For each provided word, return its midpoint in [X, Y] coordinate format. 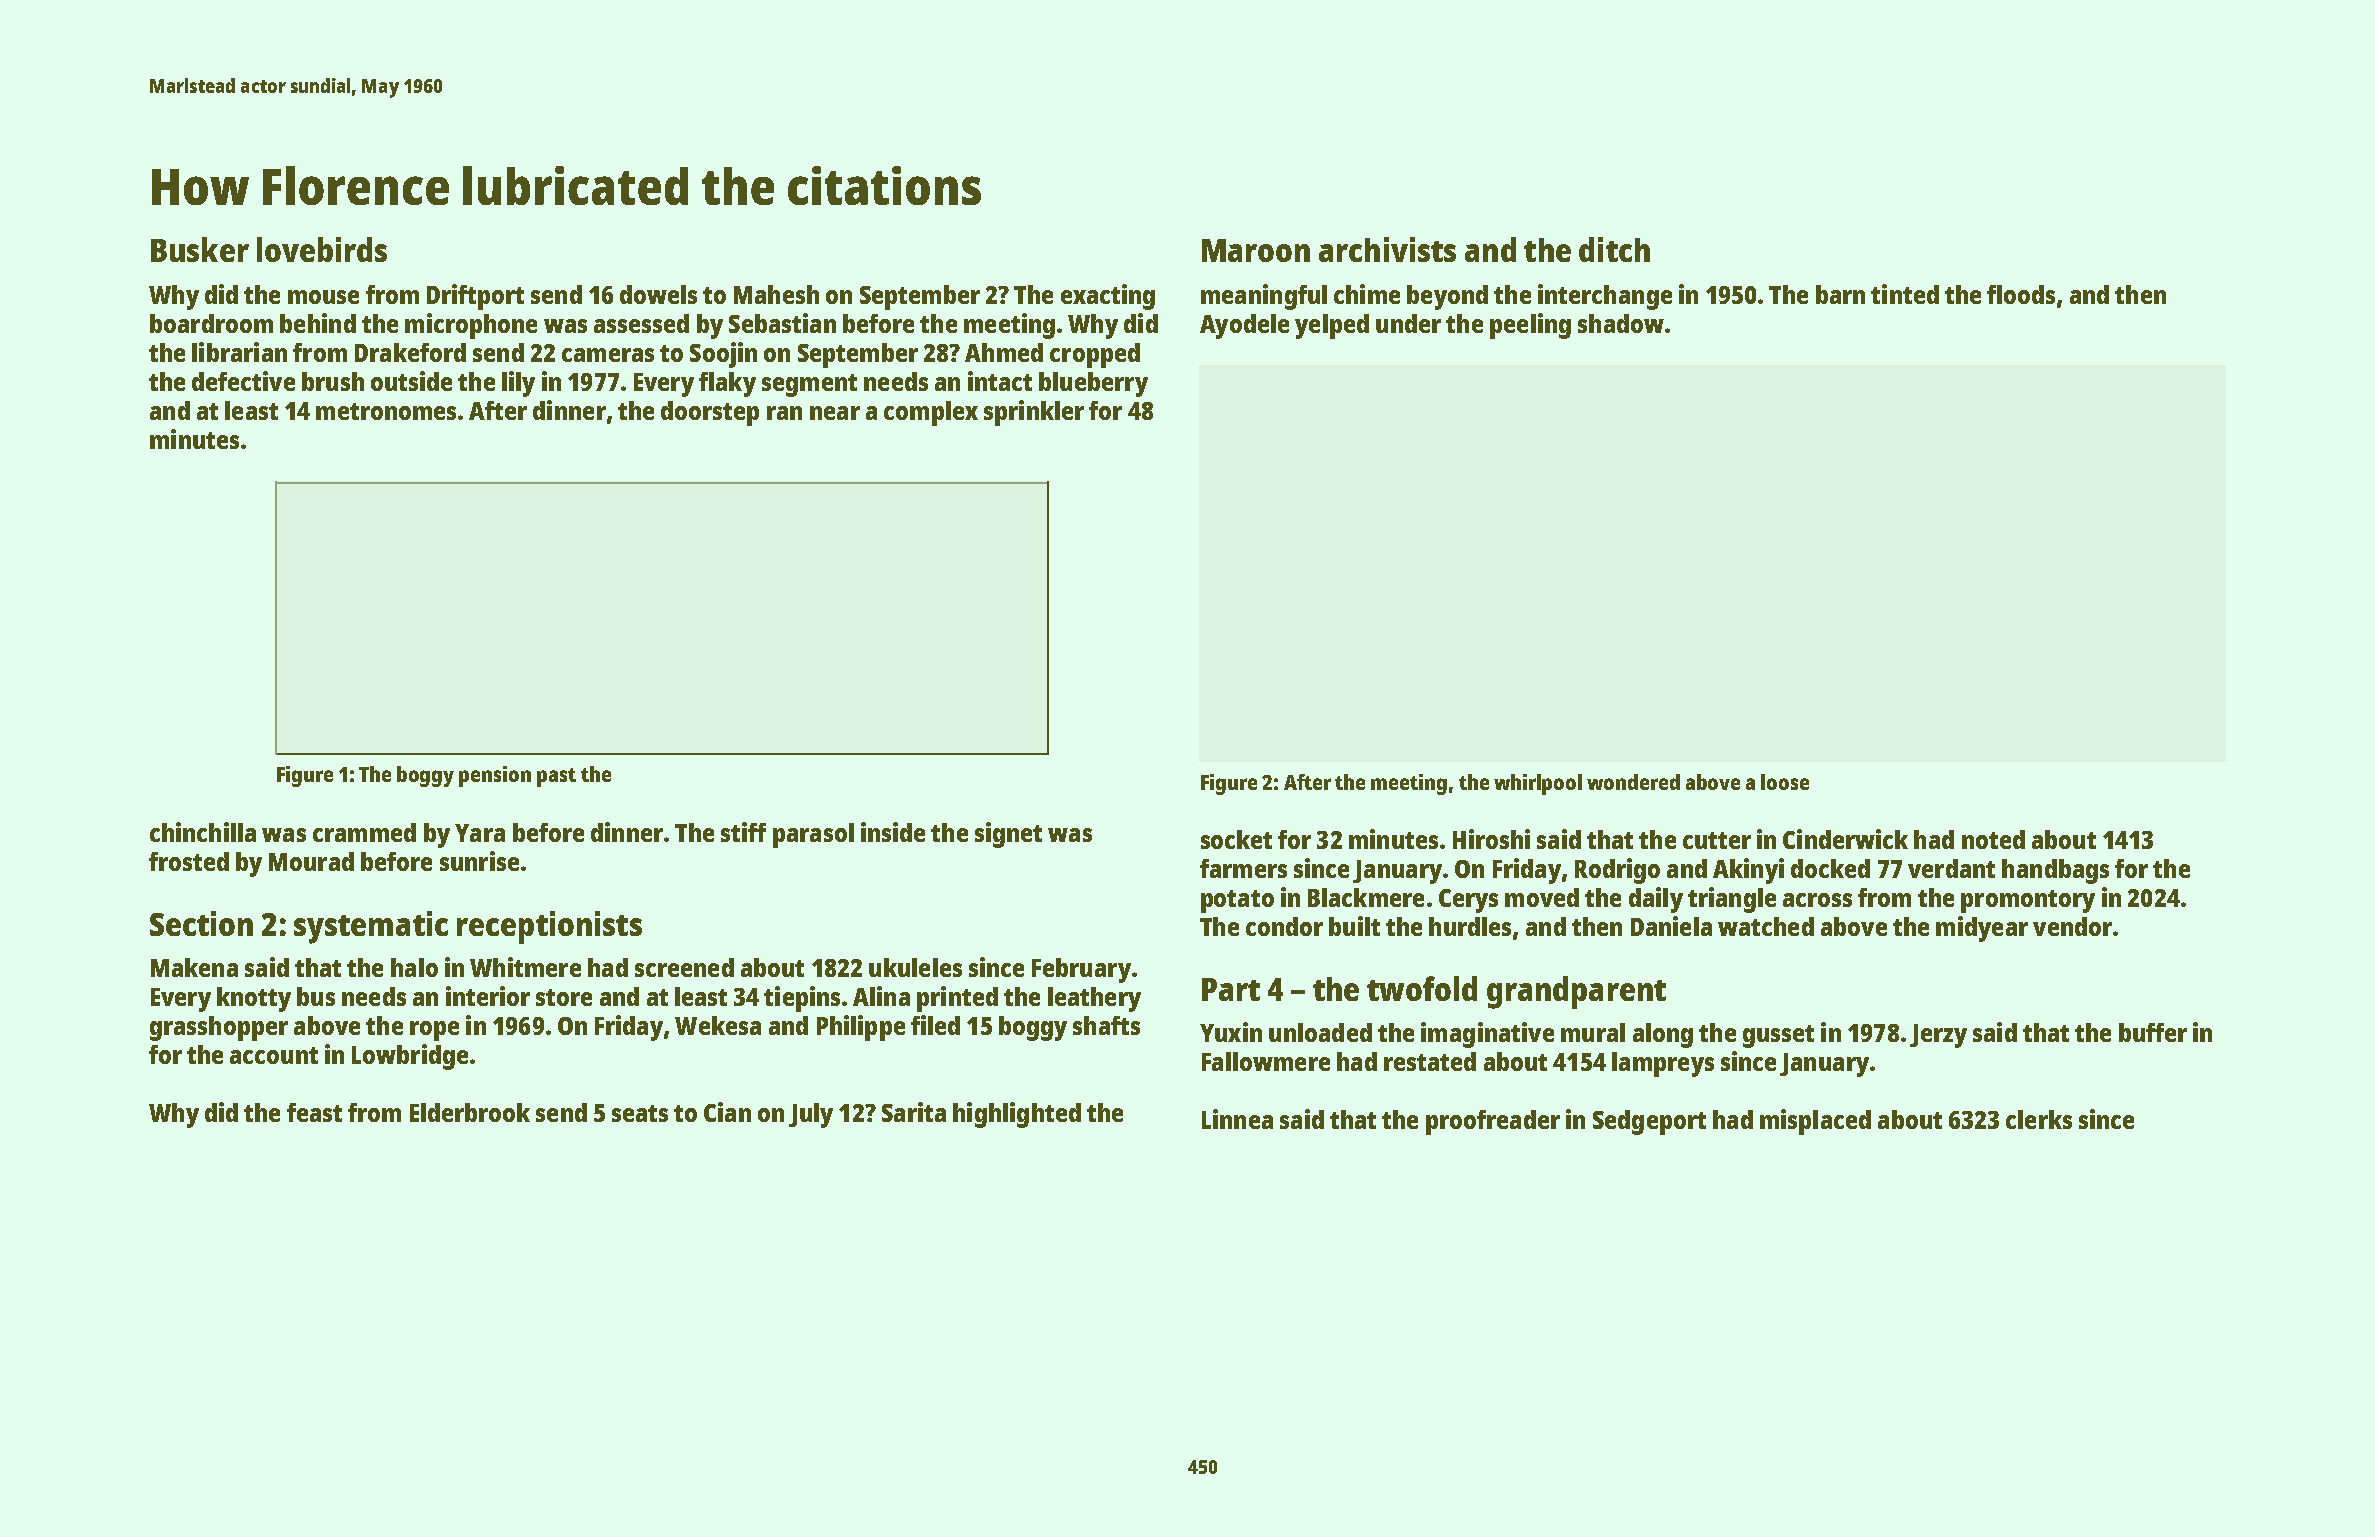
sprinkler [1034, 413]
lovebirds [322, 249]
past [556, 777]
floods [2021, 294]
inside [893, 832]
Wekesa [718, 1025]
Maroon [1256, 250]
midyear [1982, 929]
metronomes [386, 411]
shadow [1621, 323]
